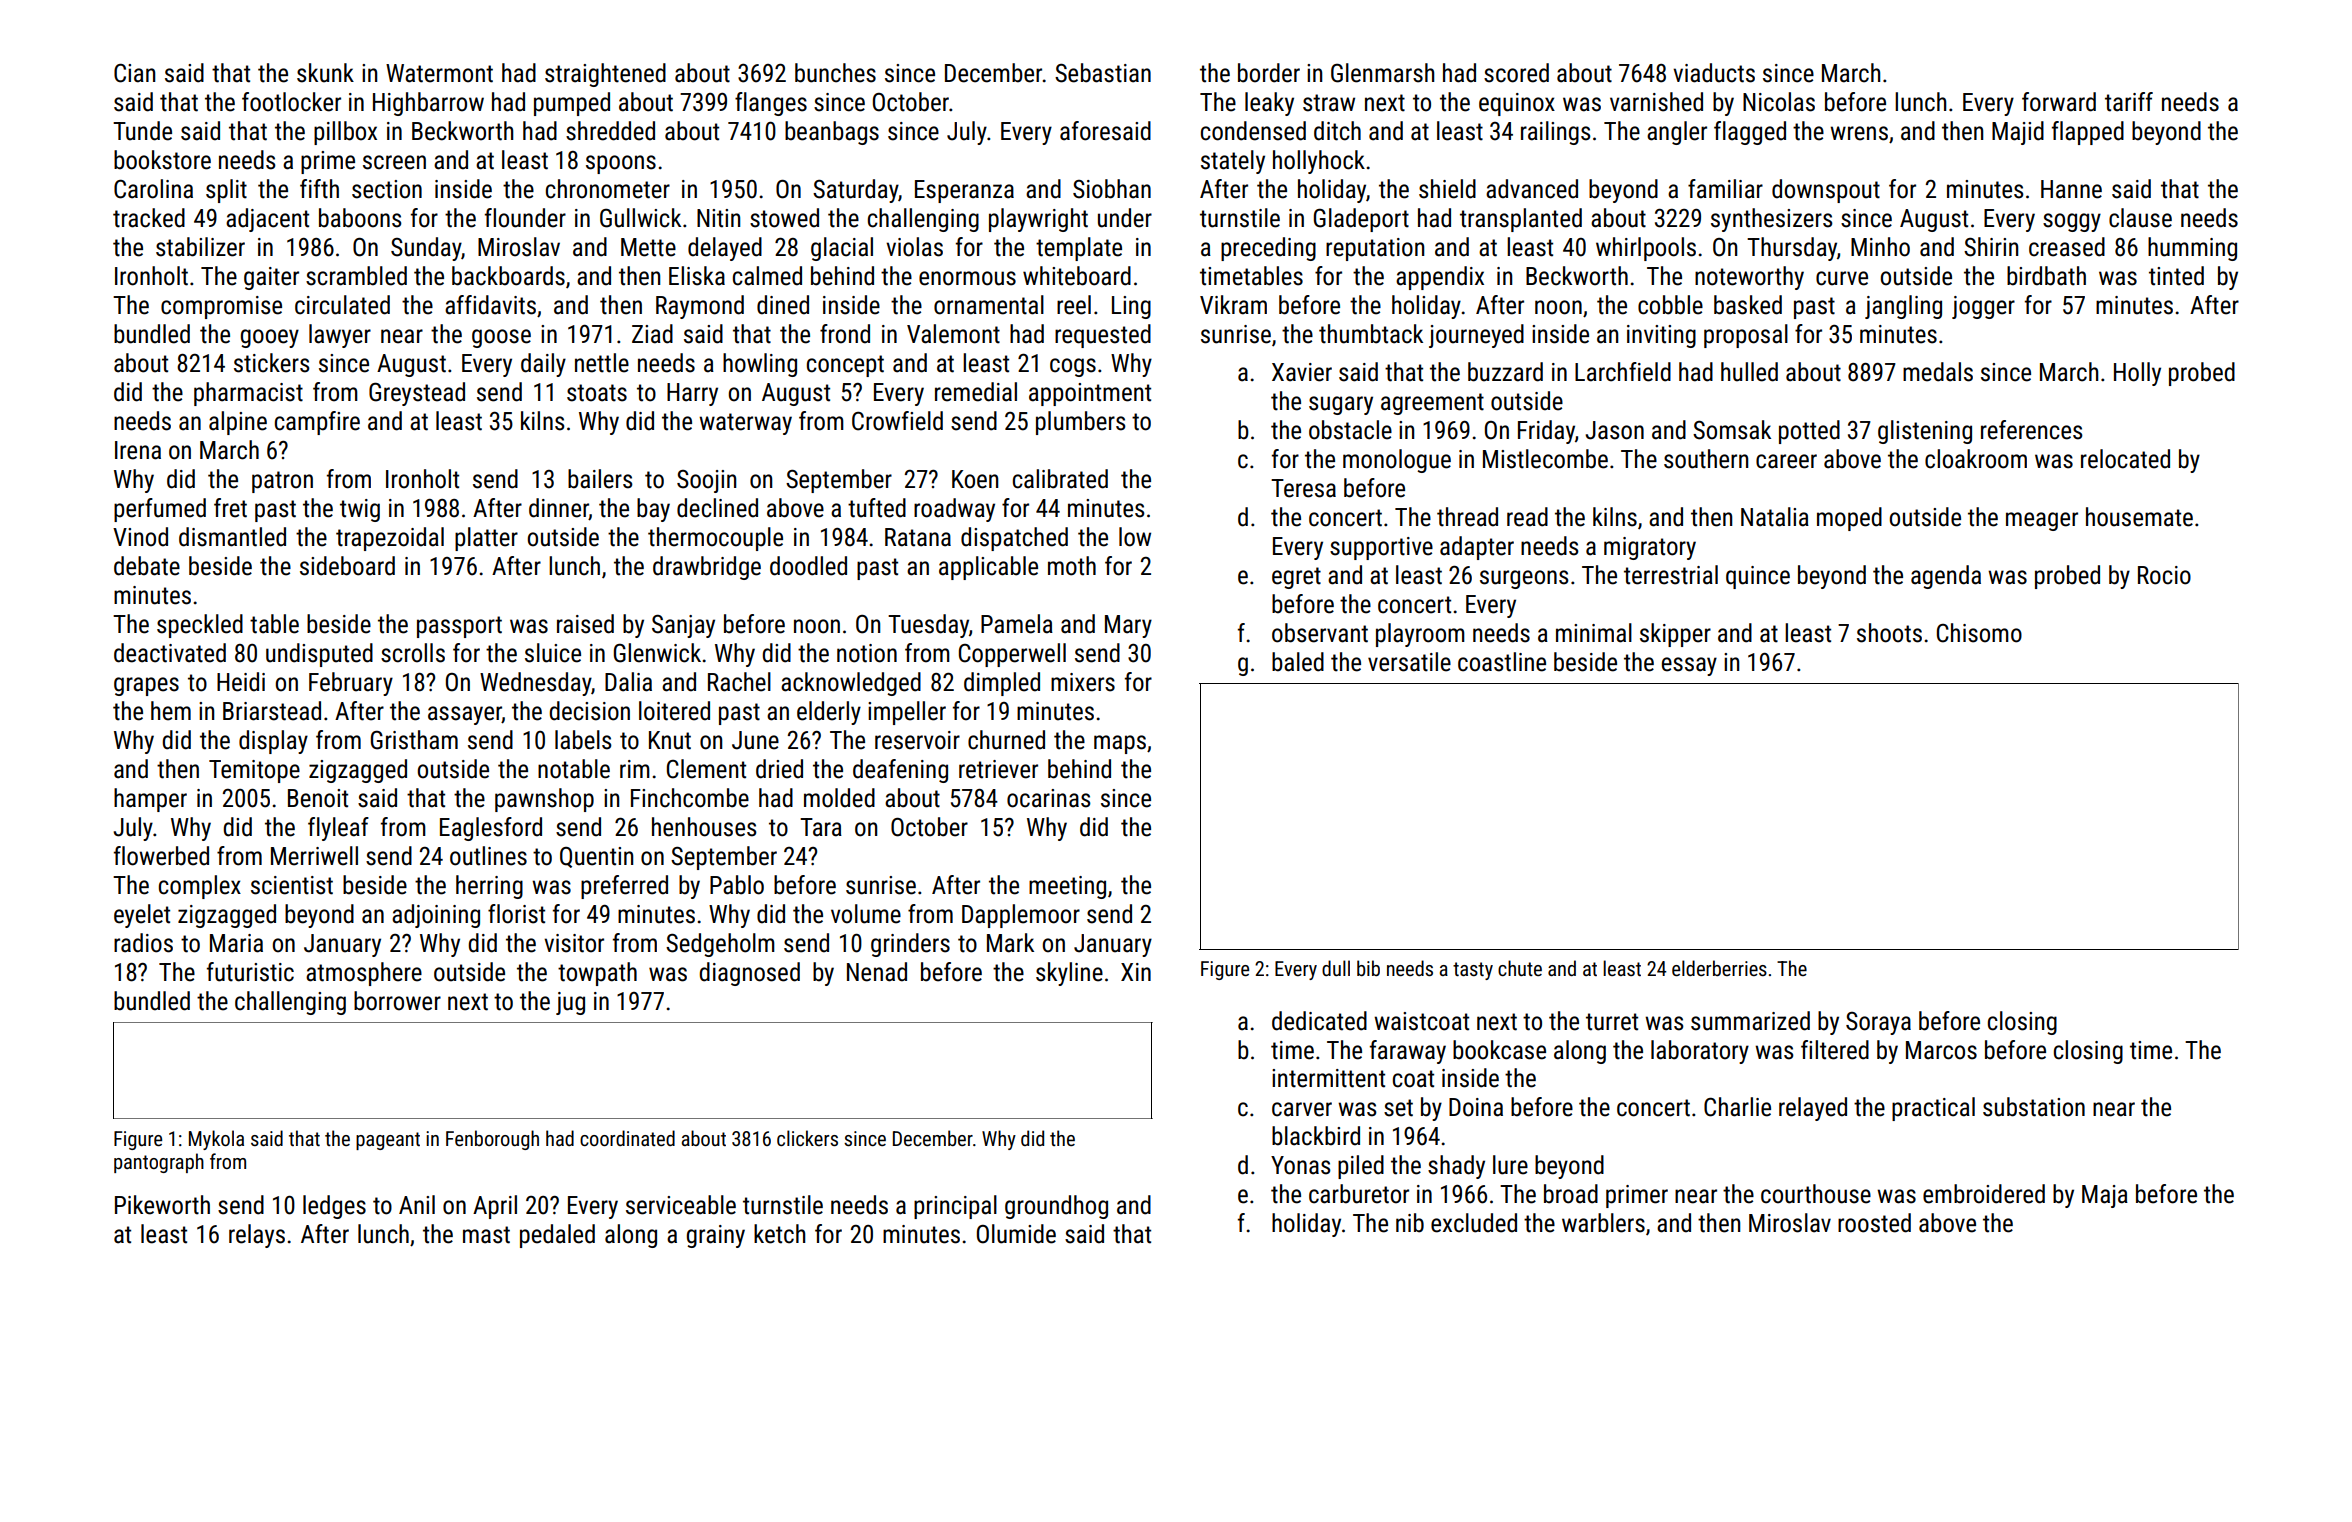 The image size is (2352, 1522). I want to click on bailers, so click(600, 479).
